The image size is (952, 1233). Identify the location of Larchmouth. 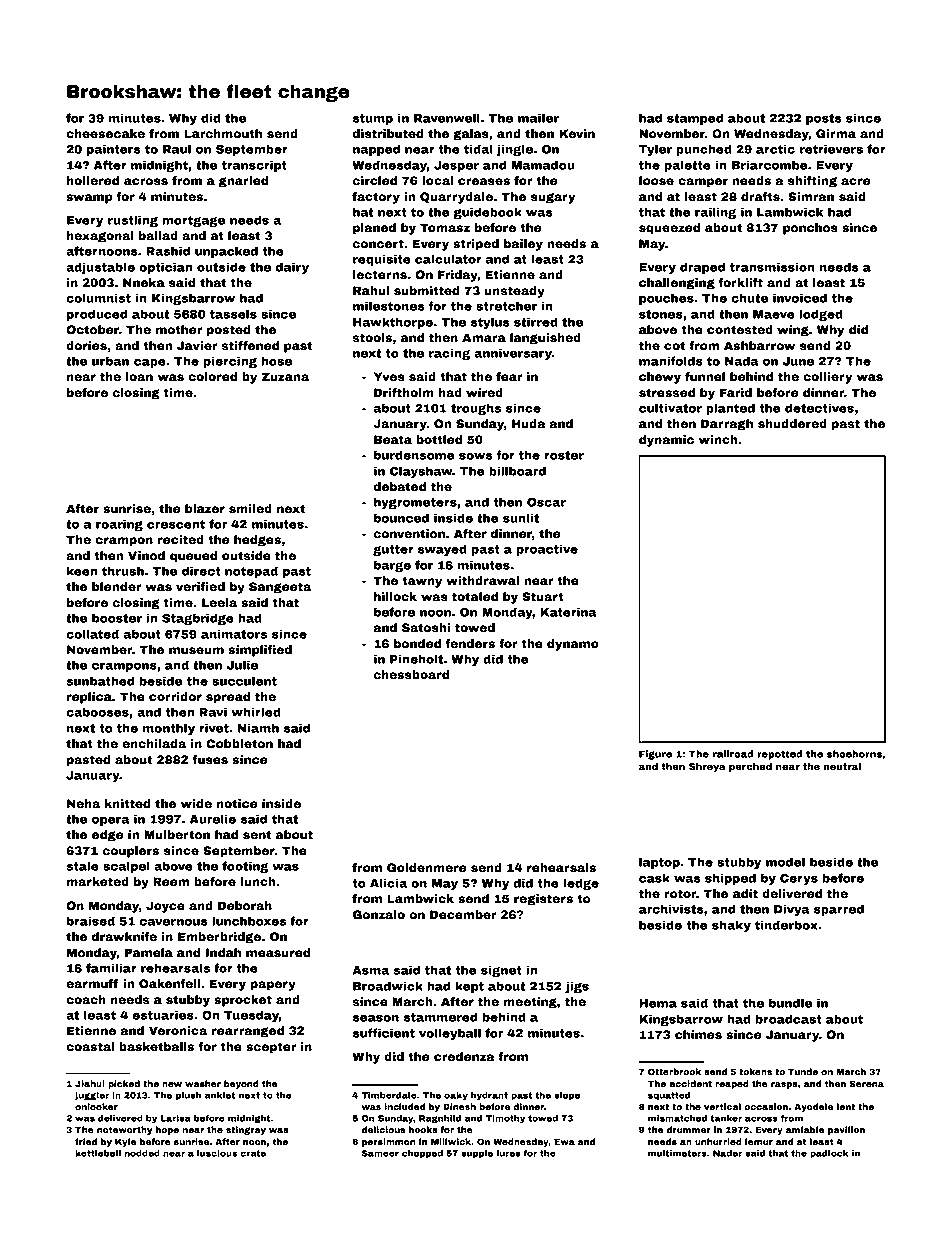
(223, 133).
